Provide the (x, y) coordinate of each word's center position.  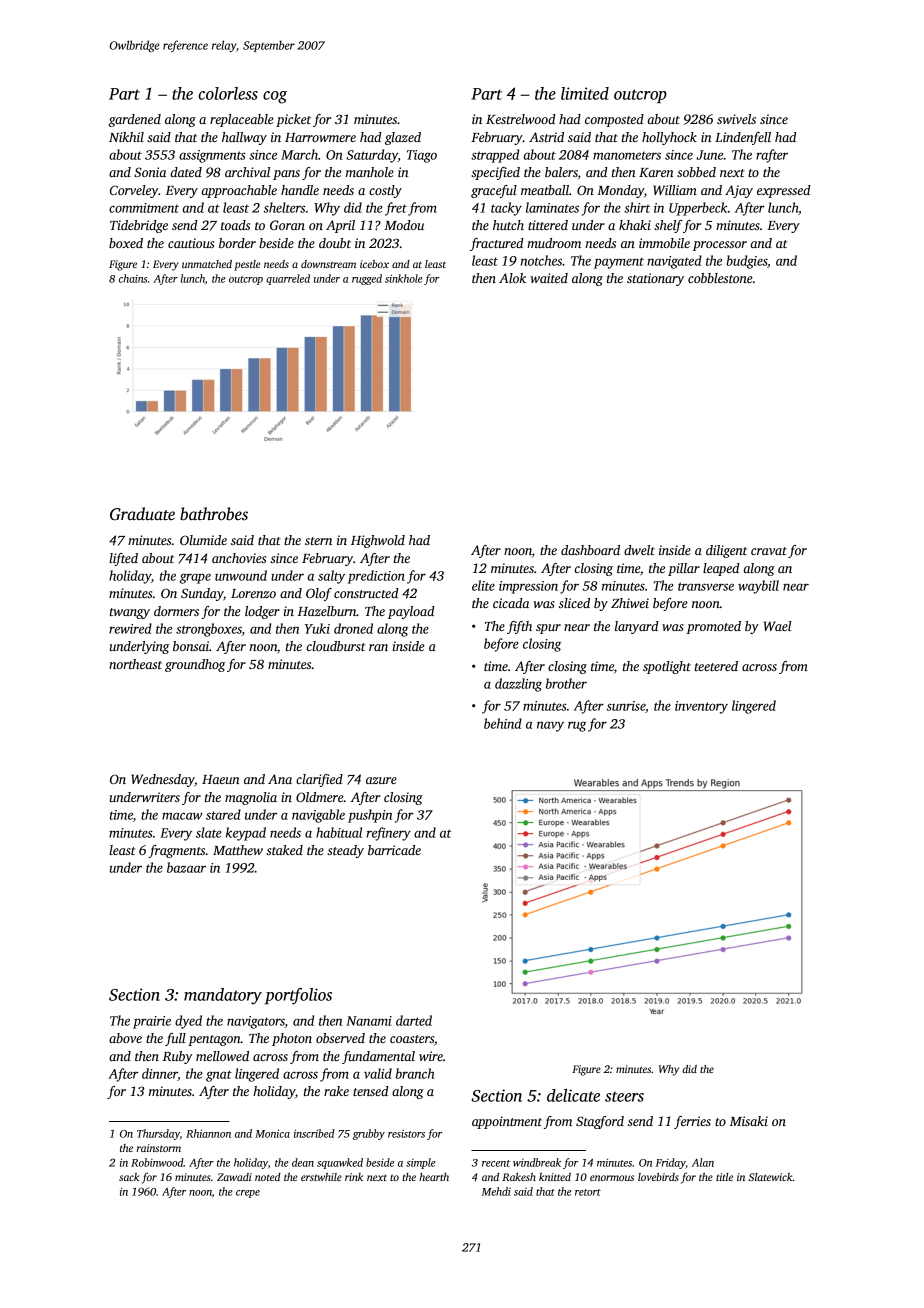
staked (284, 850)
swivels (736, 119)
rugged (367, 279)
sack (129, 1177)
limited (585, 93)
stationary (655, 279)
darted (414, 1020)
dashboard (590, 550)
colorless (228, 93)
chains (133, 278)
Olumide (203, 540)
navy (550, 726)
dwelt (639, 550)
